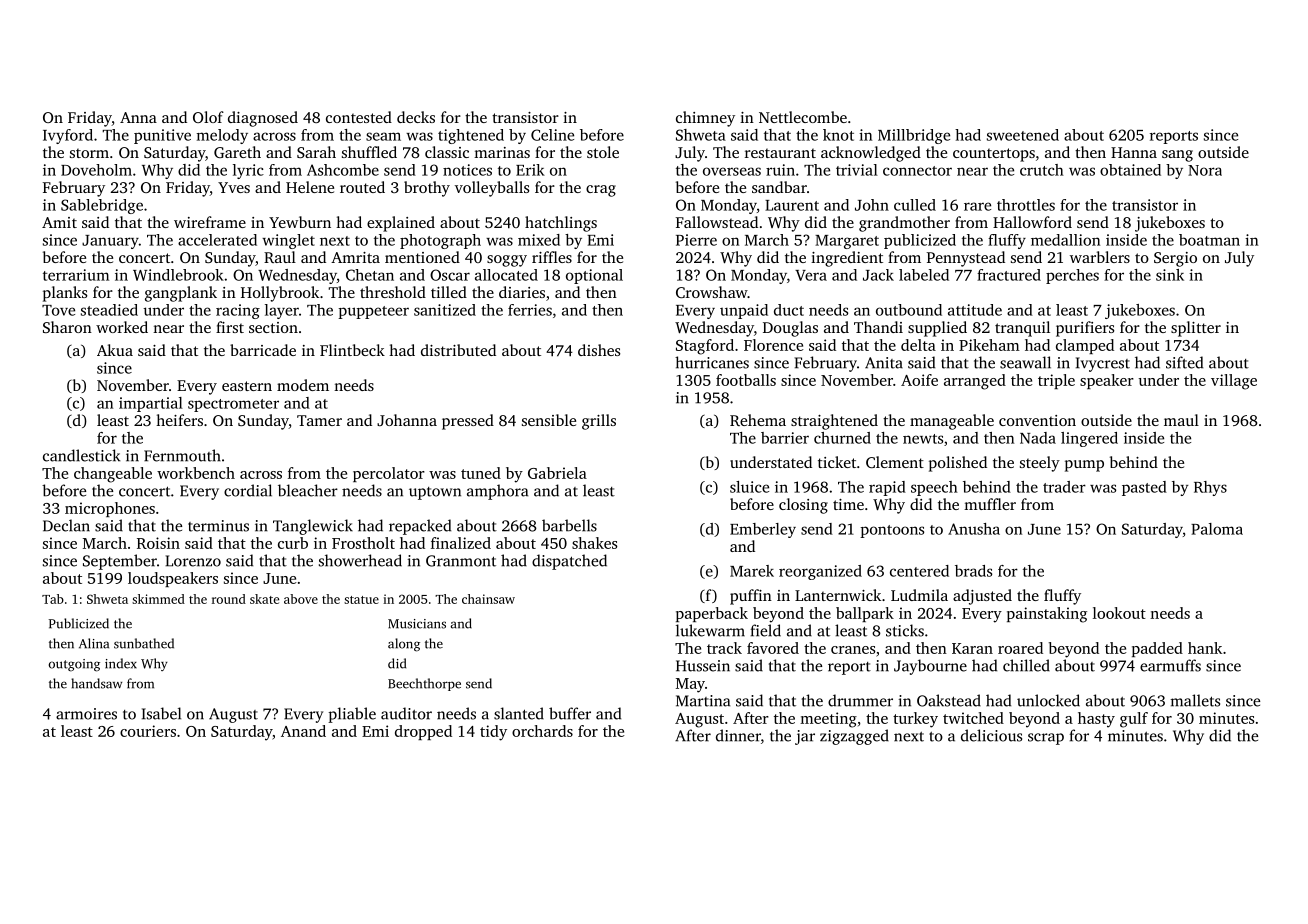 This screenshot has height=924, width=1308. I want to click on index, so click(121, 663).
